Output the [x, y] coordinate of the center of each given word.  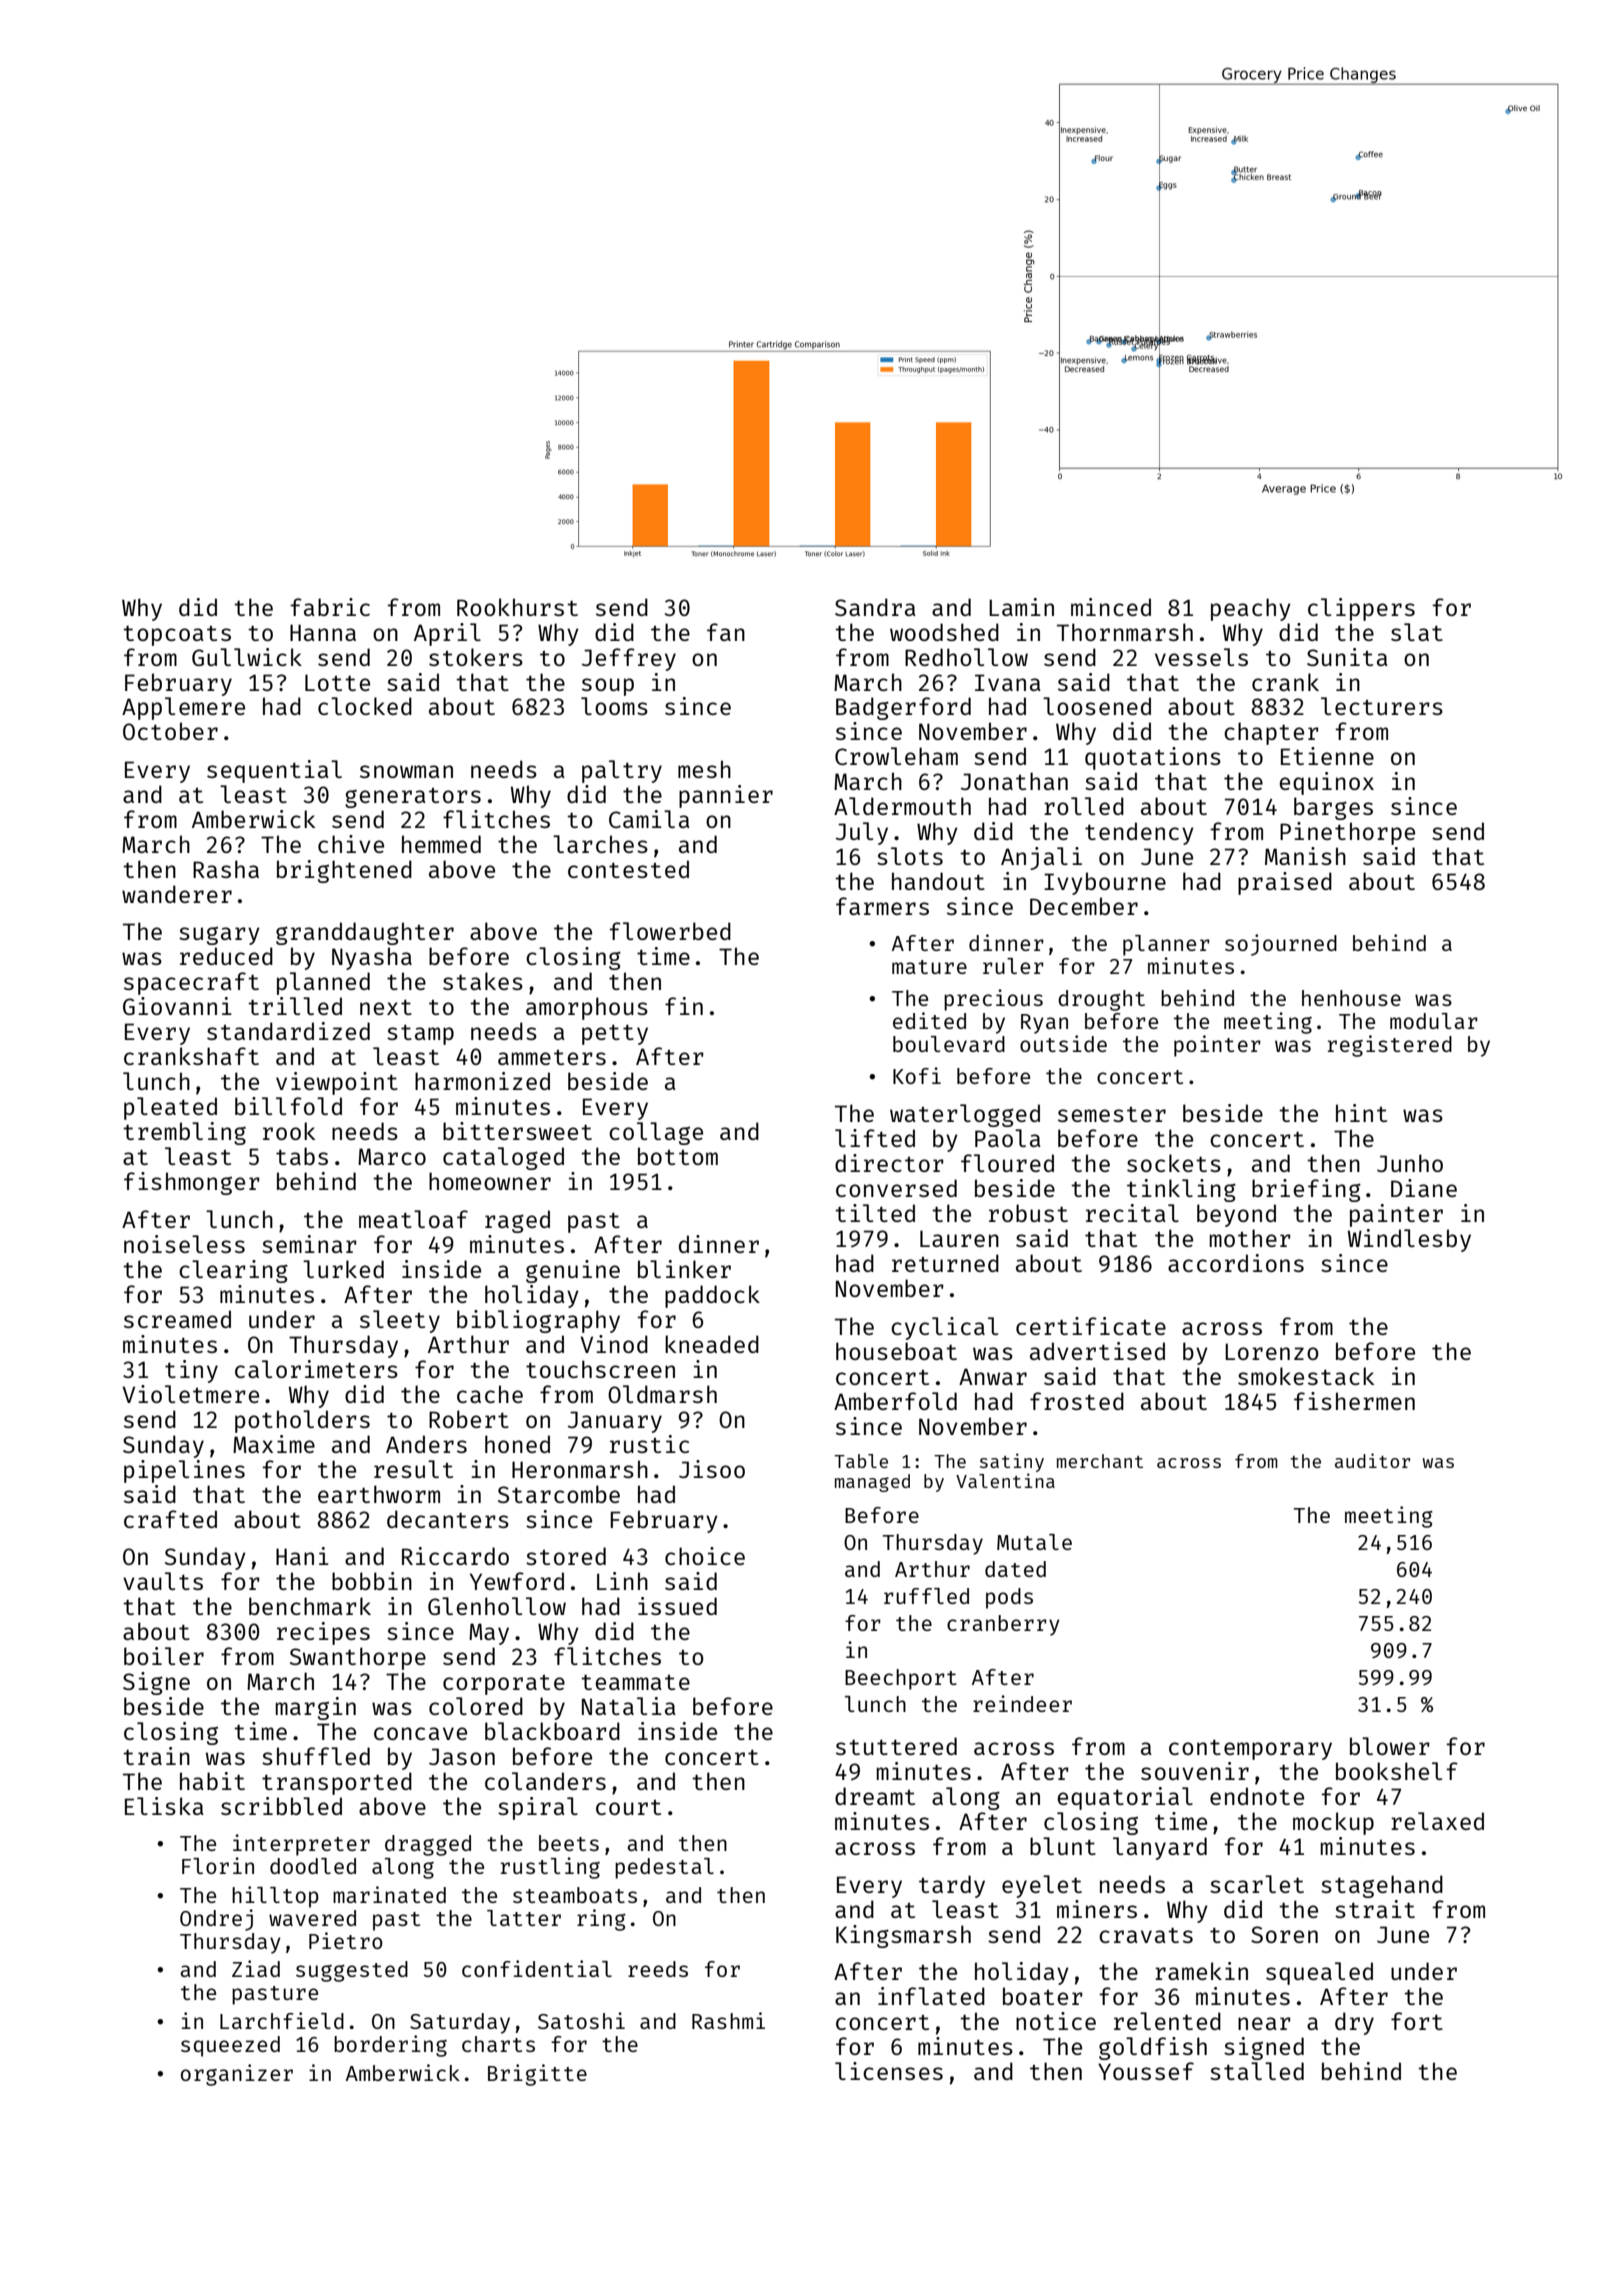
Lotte [337, 682]
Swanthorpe [358, 1658]
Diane [1424, 1188]
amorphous [587, 1008]
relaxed [1437, 1821]
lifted [875, 1138]
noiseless [184, 1244]
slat [1417, 632]
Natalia [628, 1706]
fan [726, 632]
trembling [184, 1133]
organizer [237, 2075]
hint [1361, 1113]
